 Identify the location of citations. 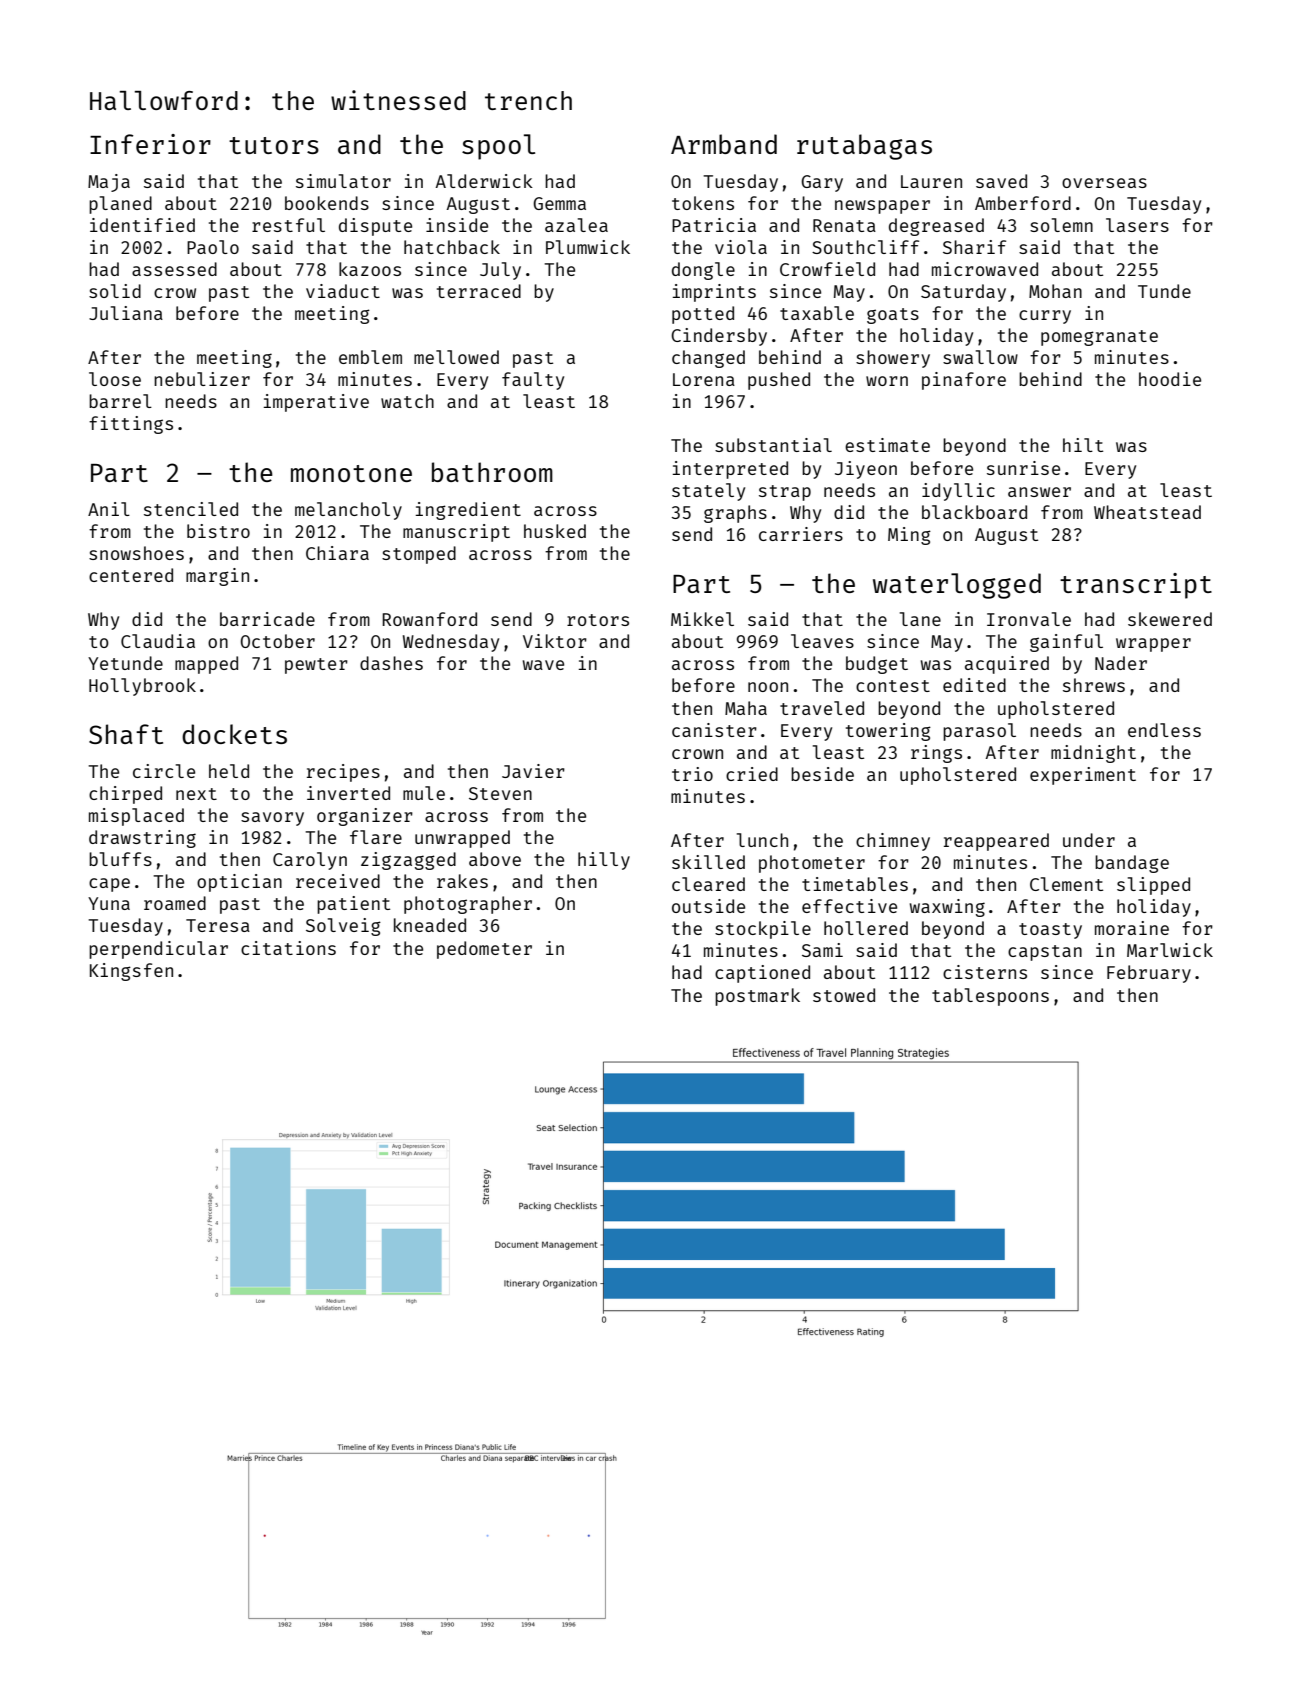
(288, 948).
